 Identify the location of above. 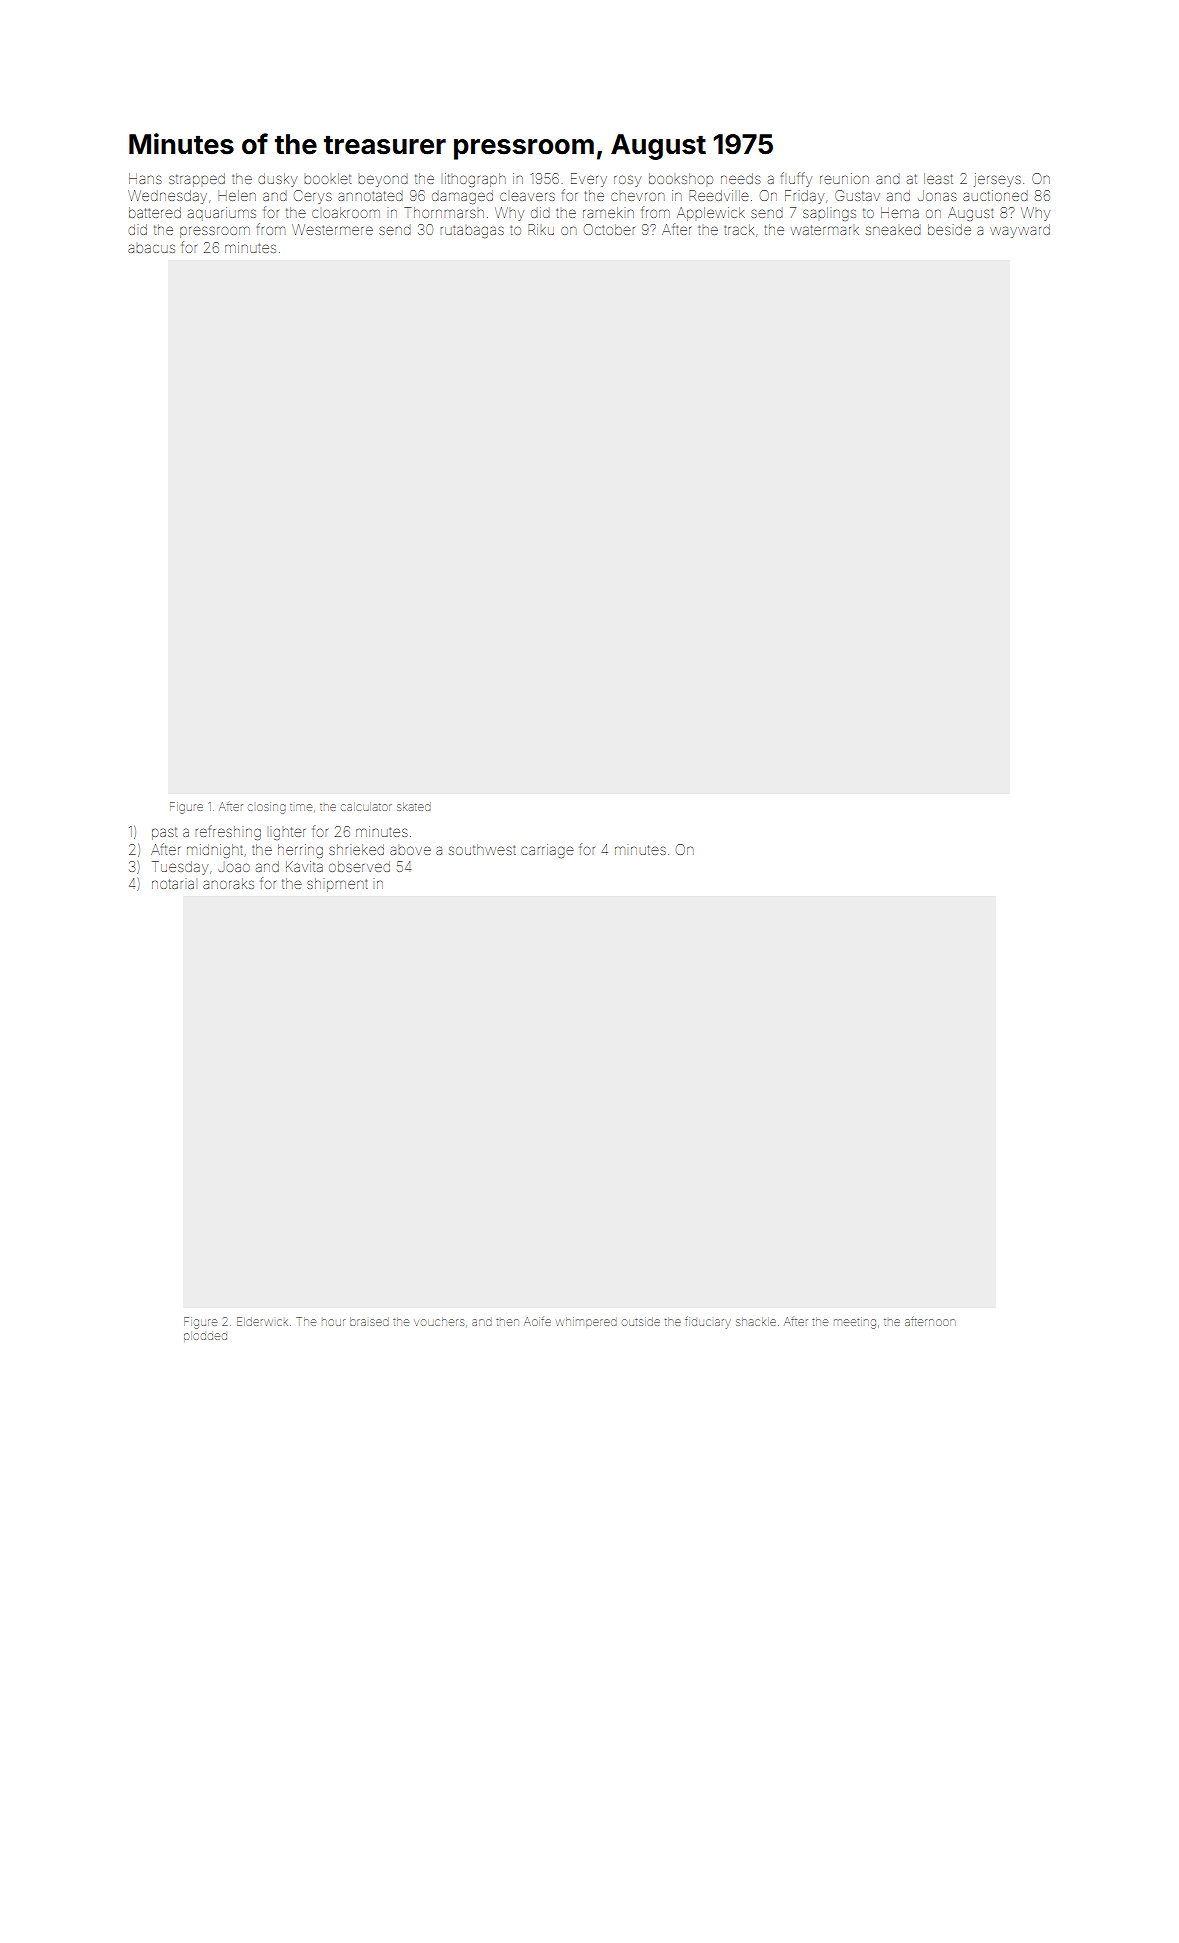
(410, 850).
